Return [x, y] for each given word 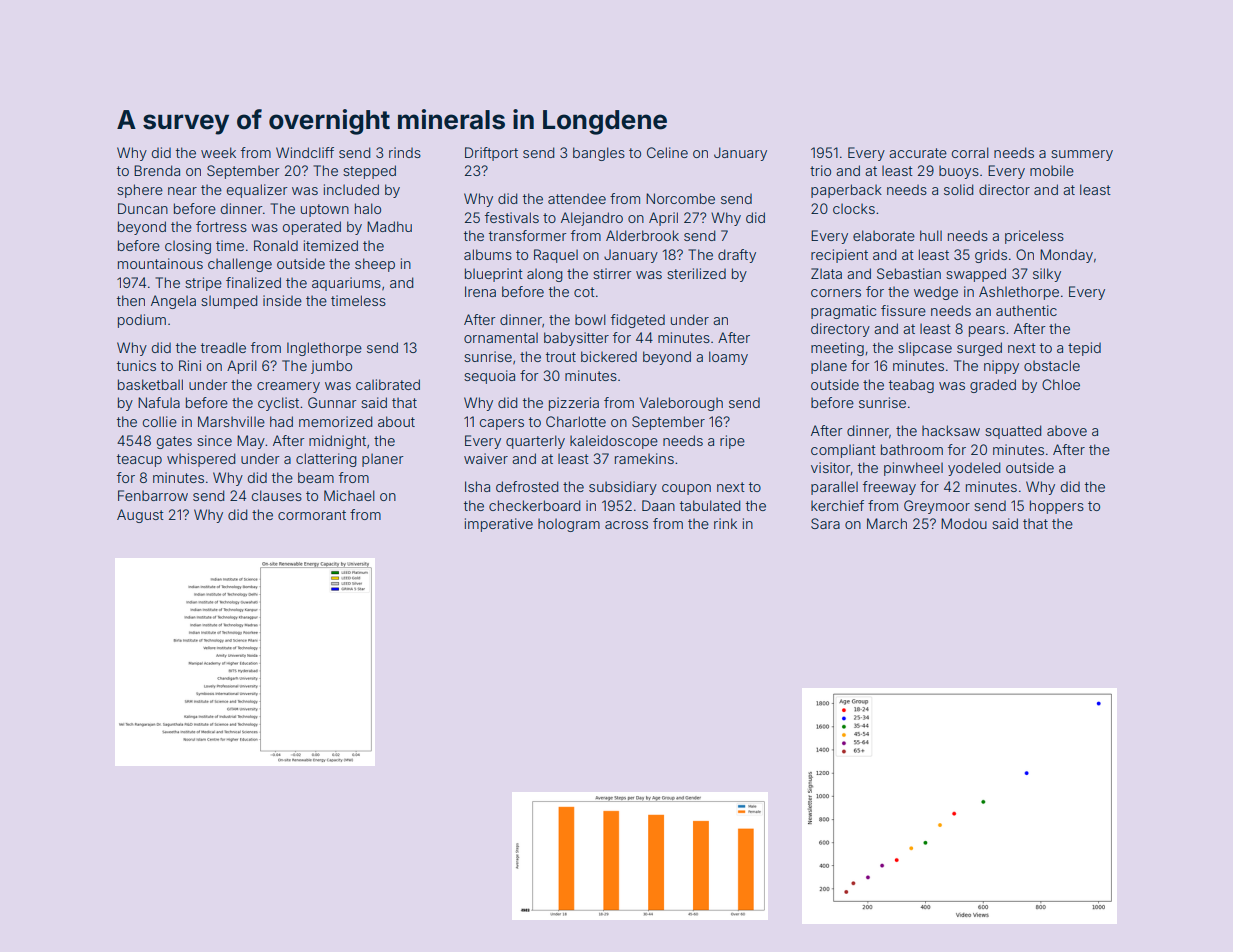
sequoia [489, 377]
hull [931, 235]
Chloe [1061, 384]
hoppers [1057, 507]
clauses [277, 495]
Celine [667, 152]
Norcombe [680, 198]
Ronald [276, 245]
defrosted [527, 486]
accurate [918, 153]
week [218, 152]
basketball [150, 384]
